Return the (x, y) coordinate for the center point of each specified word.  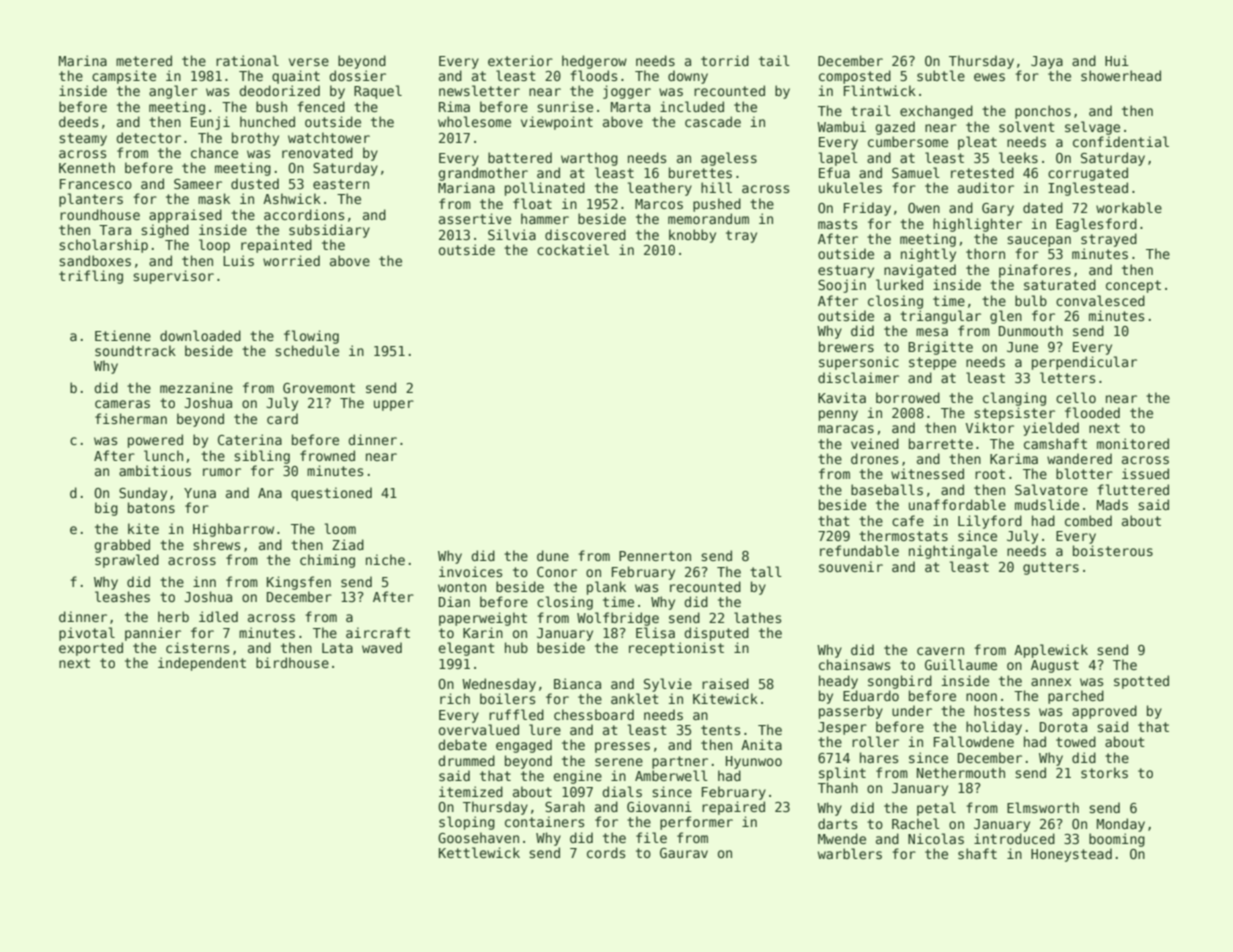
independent (202, 664)
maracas (846, 429)
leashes (122, 596)
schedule (307, 350)
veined (875, 443)
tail (774, 60)
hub (516, 647)
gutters (1051, 568)
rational (247, 60)
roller (875, 741)
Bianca (577, 683)
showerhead (1121, 75)
